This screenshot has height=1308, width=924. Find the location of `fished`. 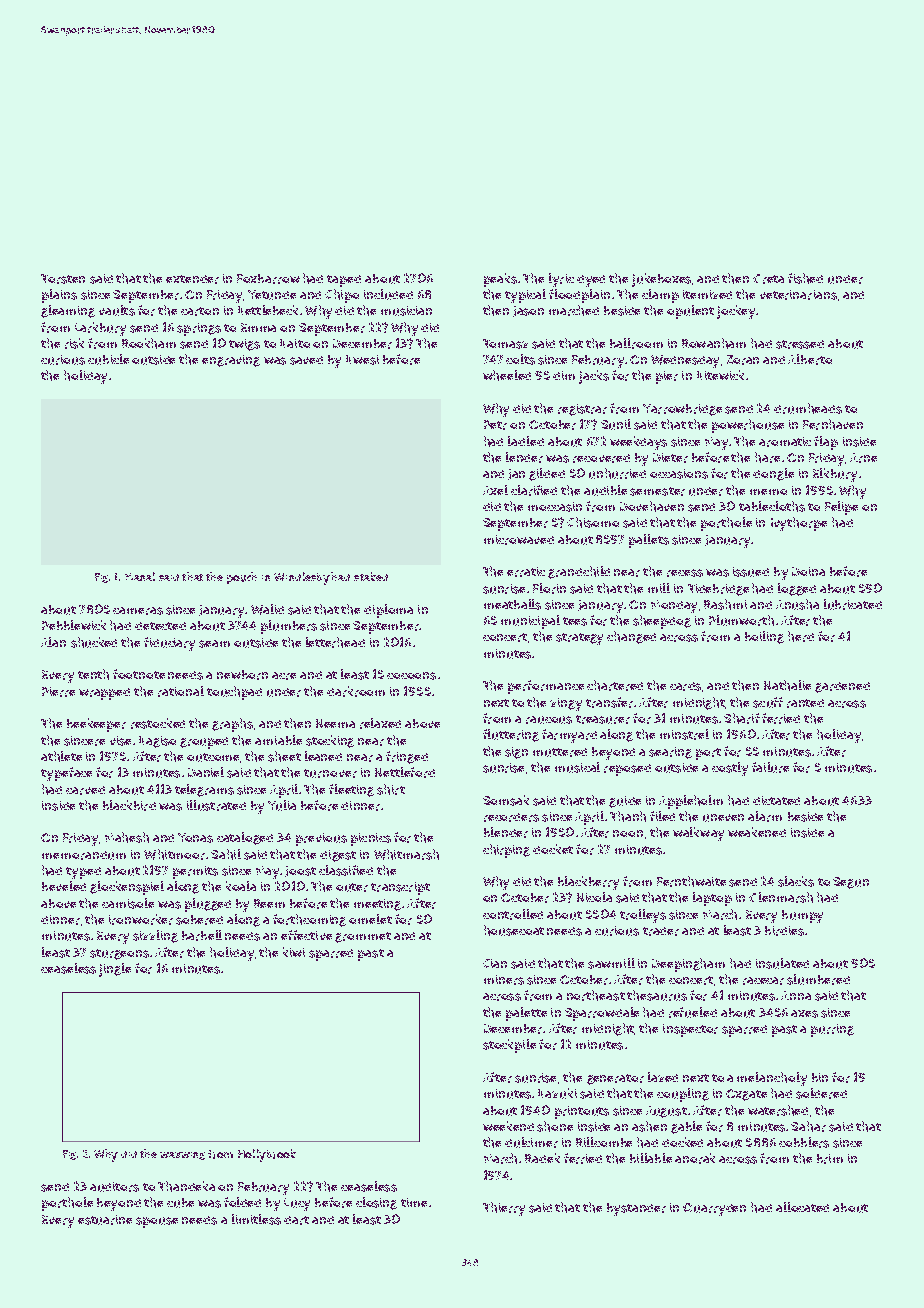

fished is located at coordinates (805, 278).
